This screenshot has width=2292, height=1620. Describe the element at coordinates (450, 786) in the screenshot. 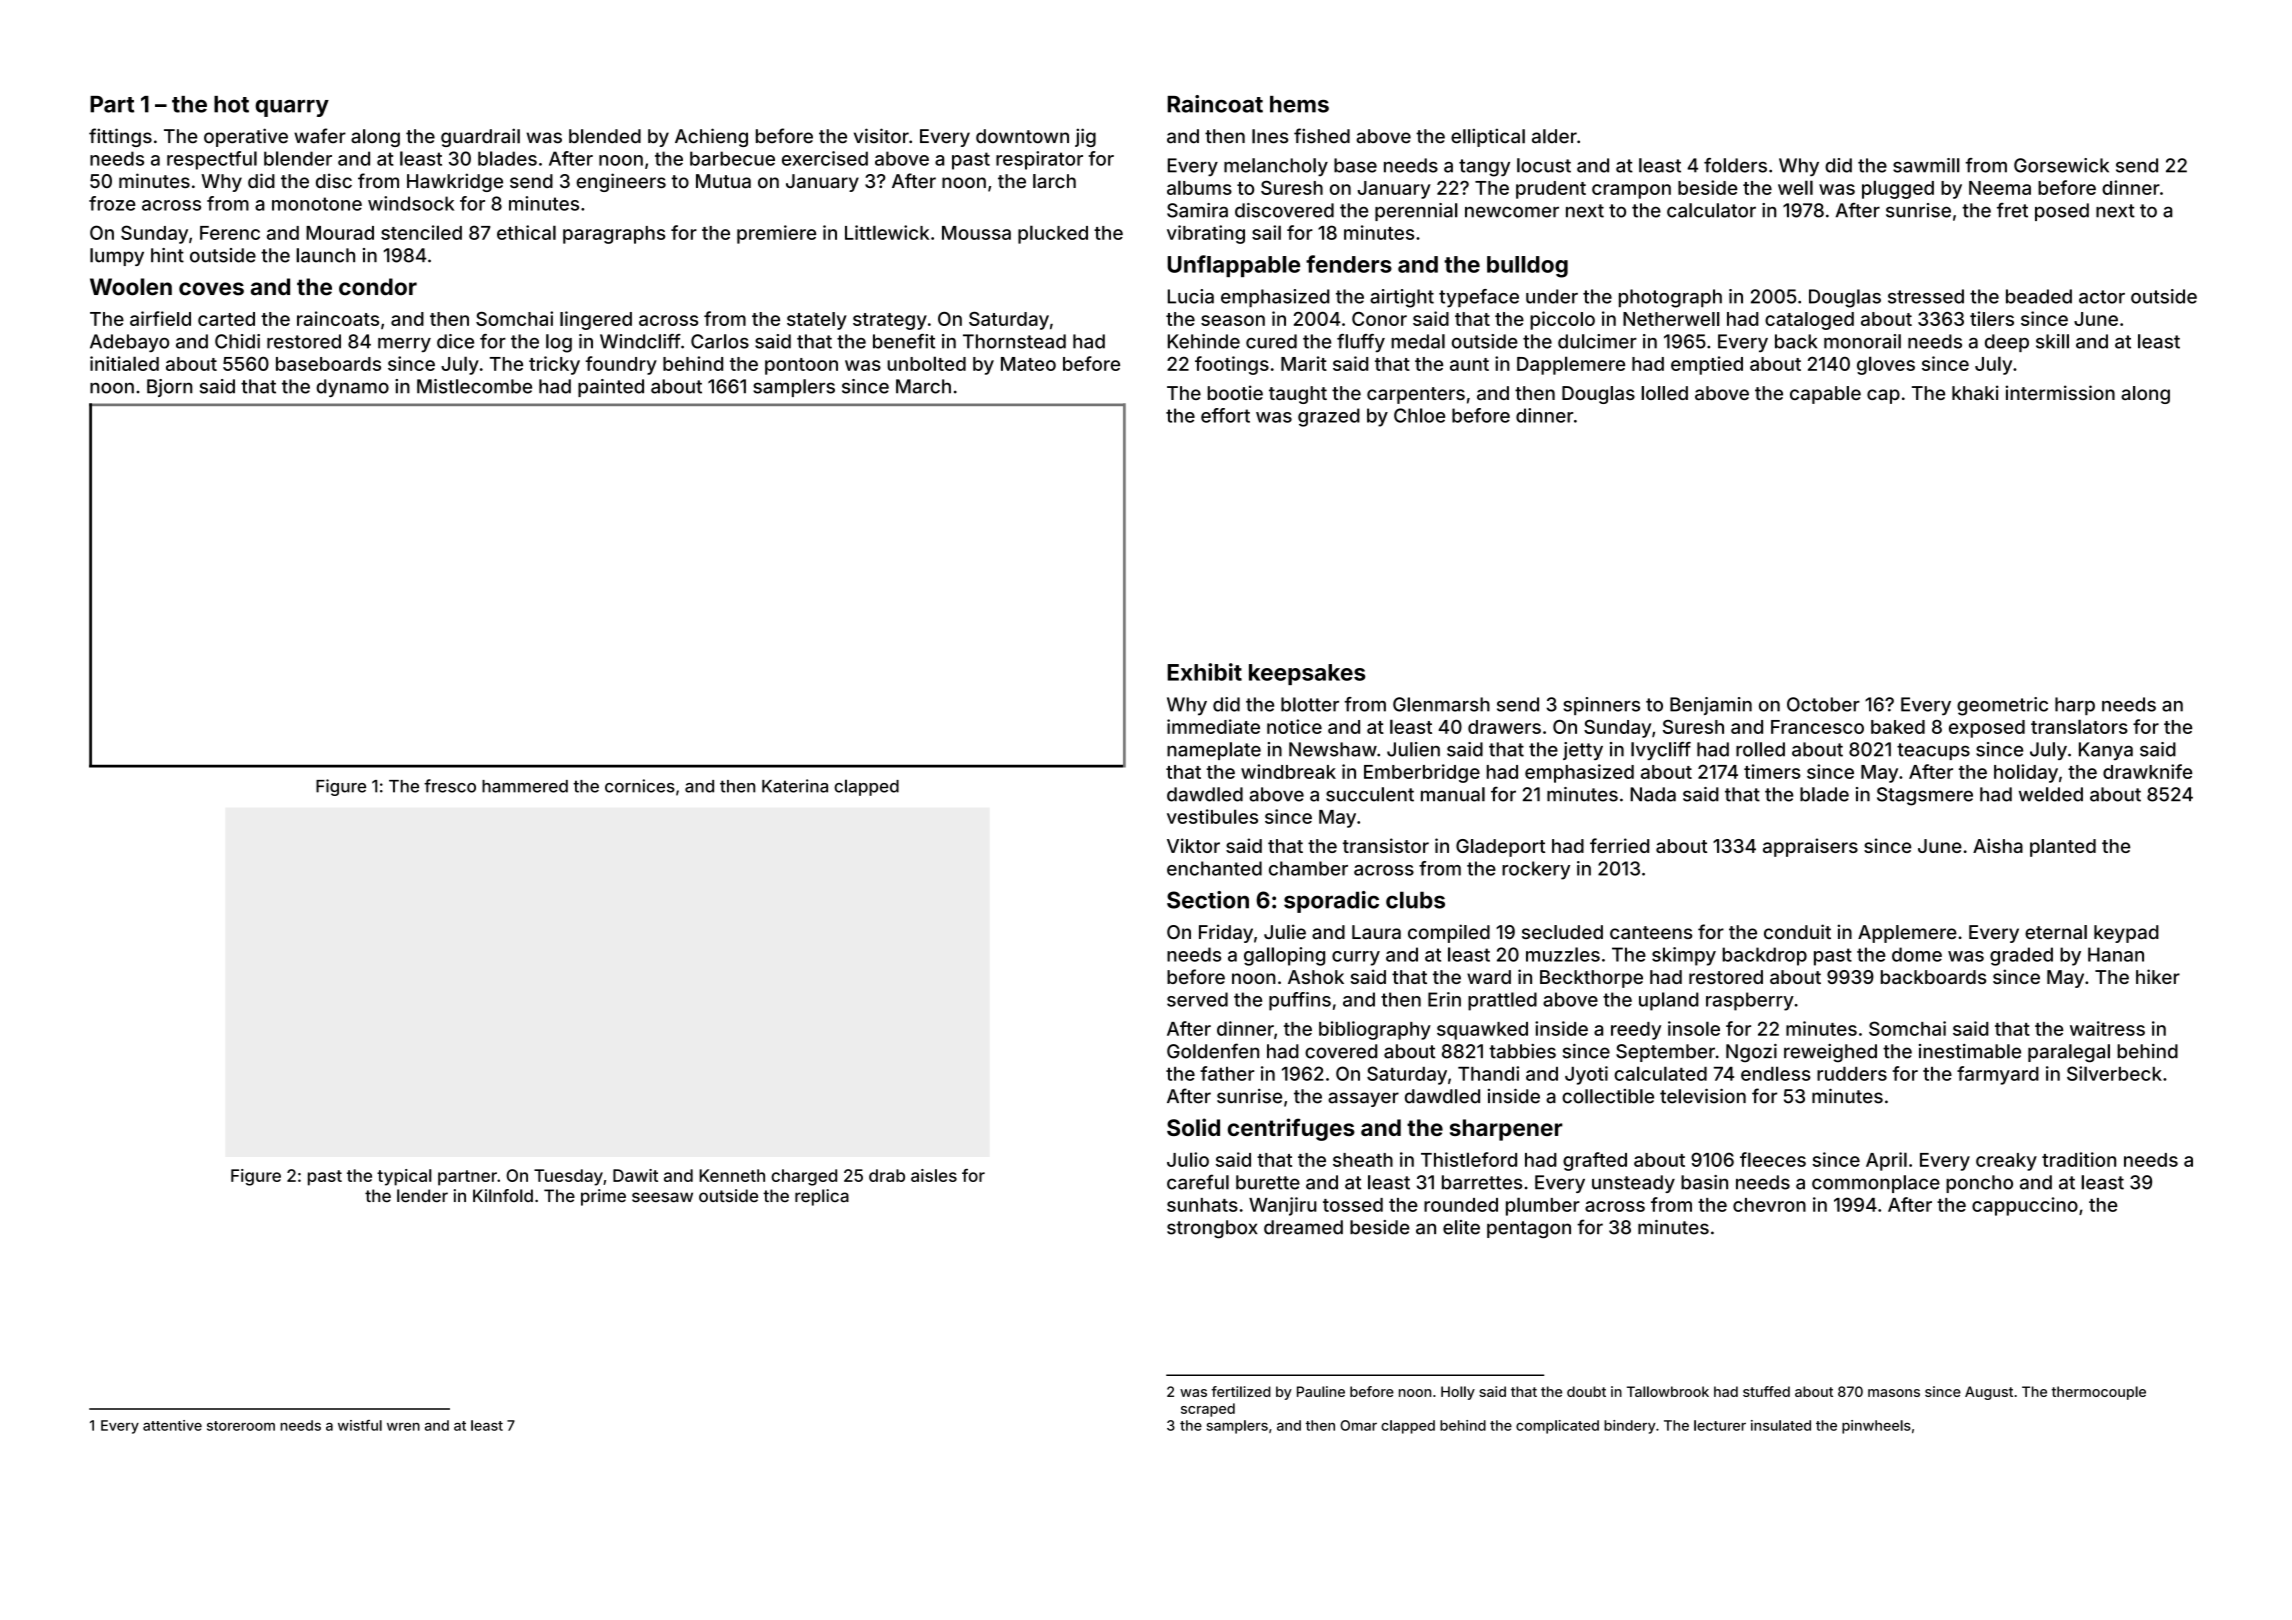

I see `fresco` at that location.
